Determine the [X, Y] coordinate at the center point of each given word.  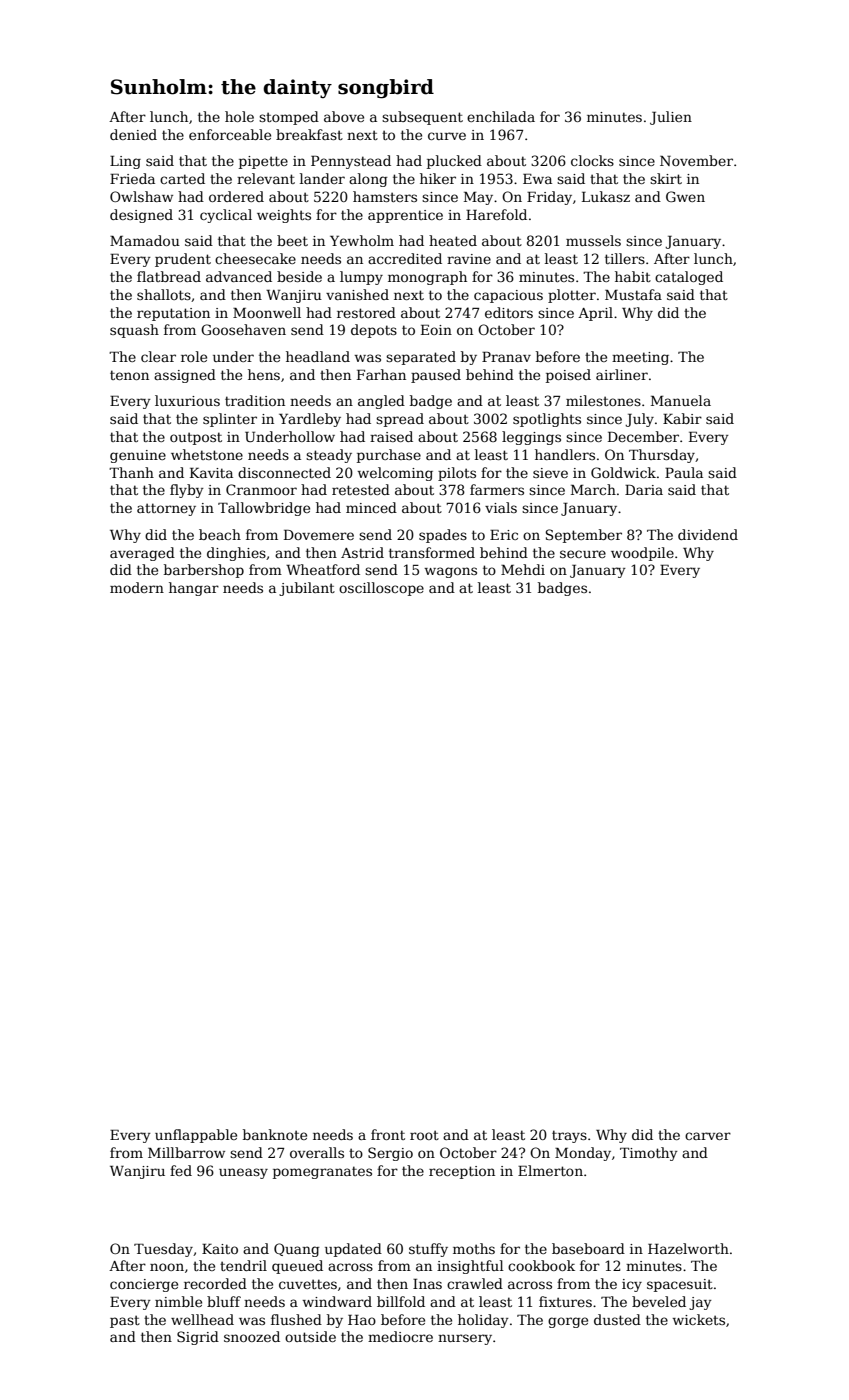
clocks [592, 160]
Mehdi [523, 569]
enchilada [501, 116]
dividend [708, 534]
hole [239, 116]
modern [137, 587]
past [125, 1321]
